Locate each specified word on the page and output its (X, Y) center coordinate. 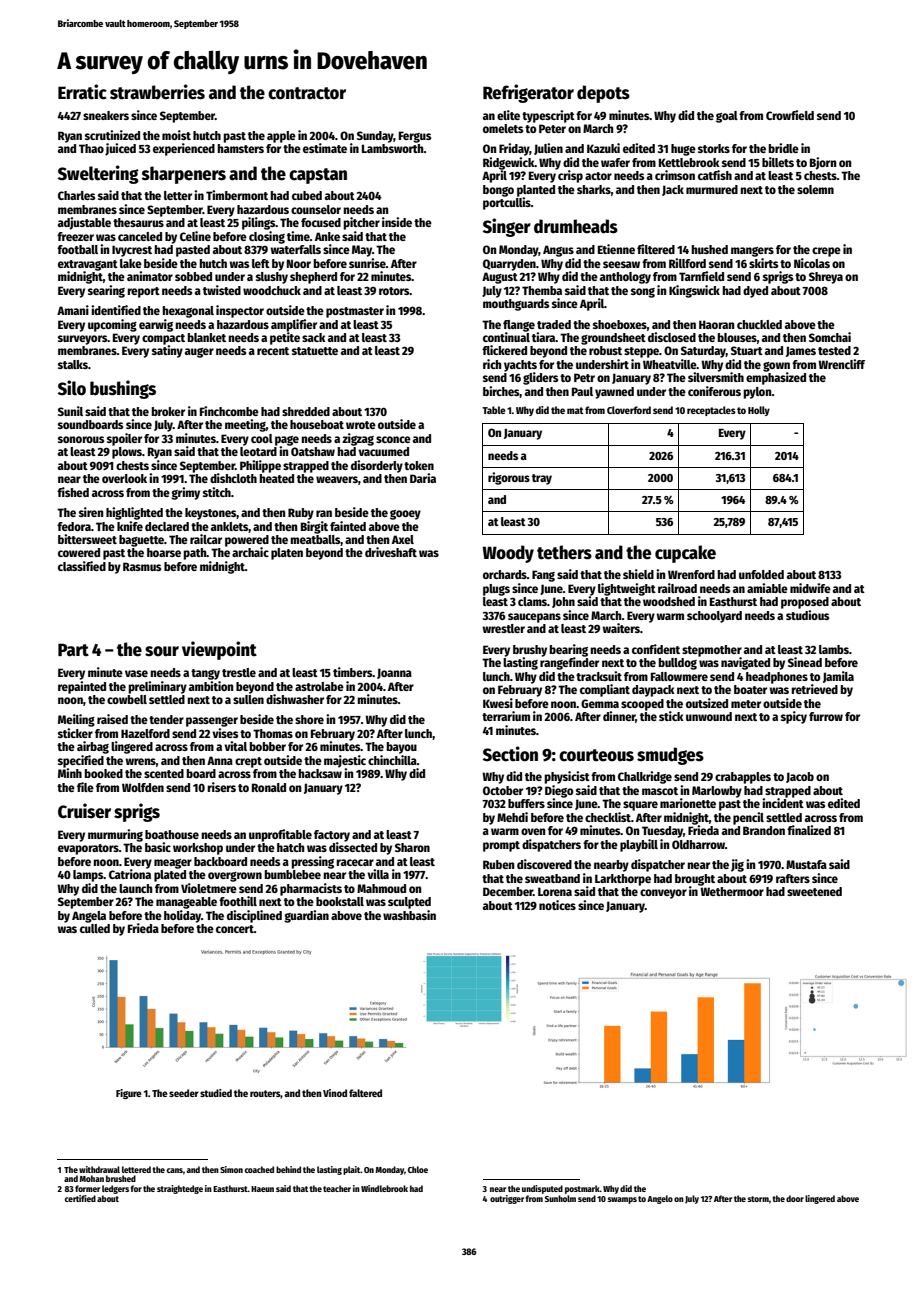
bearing (568, 650)
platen (287, 554)
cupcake (685, 554)
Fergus (415, 137)
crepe (826, 252)
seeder (184, 1093)
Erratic (82, 92)
